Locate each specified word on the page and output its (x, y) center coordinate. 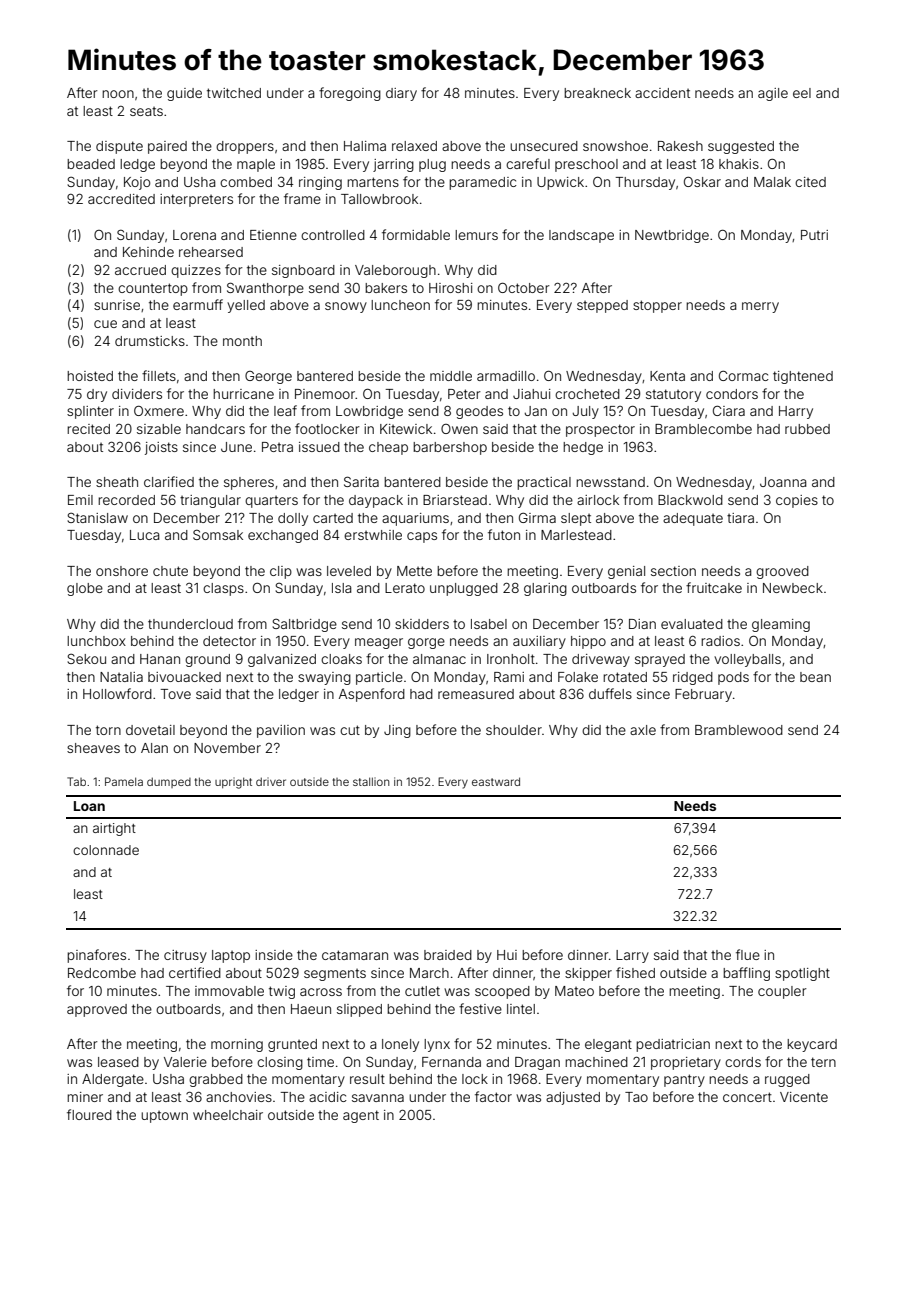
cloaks (341, 659)
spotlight (802, 974)
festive (480, 1008)
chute (170, 571)
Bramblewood (739, 730)
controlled (333, 235)
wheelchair (228, 1115)
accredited (121, 199)
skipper (588, 974)
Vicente (804, 1097)
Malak (772, 182)
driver (271, 781)
